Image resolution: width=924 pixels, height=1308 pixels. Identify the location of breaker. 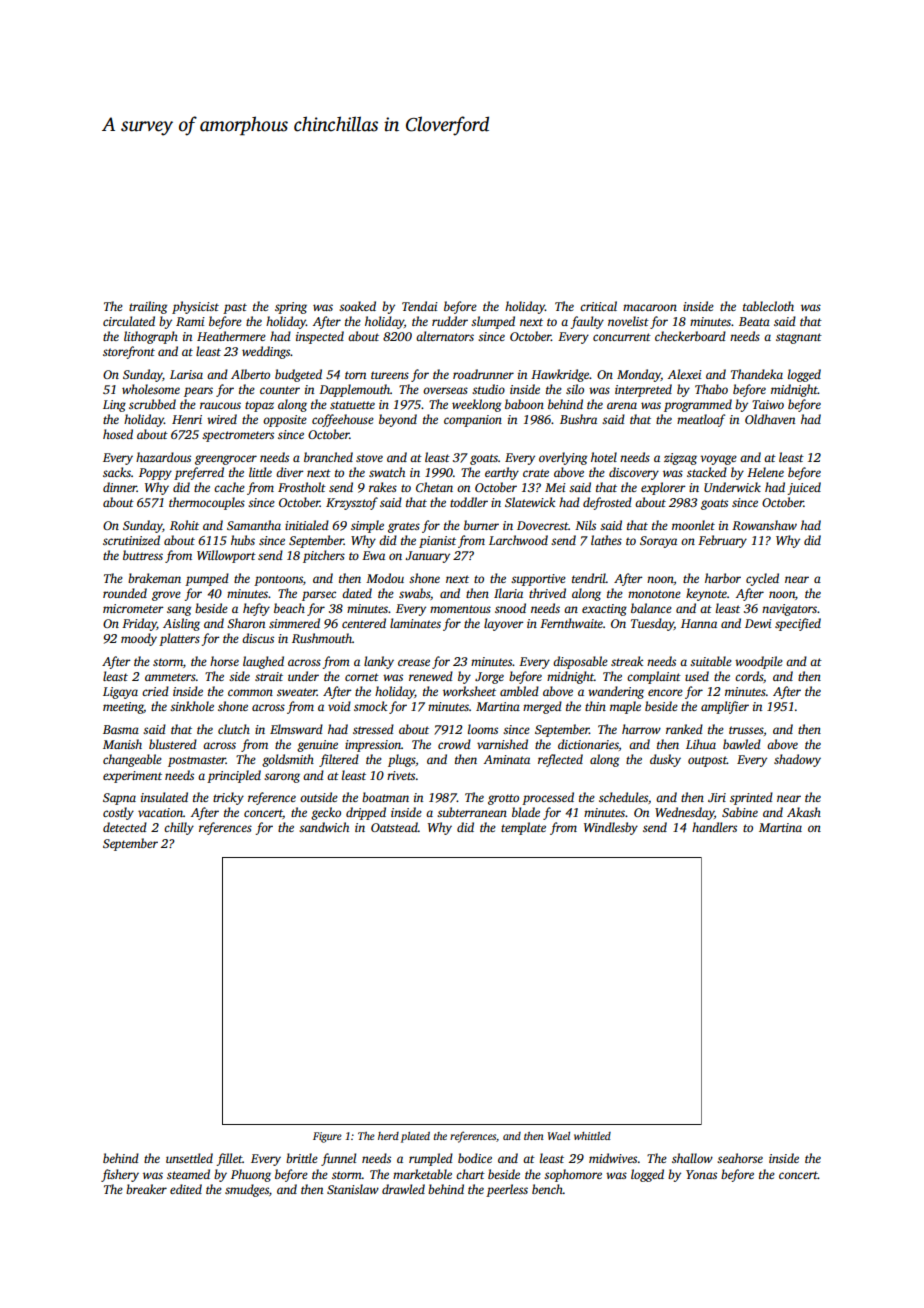
(146, 1189).
